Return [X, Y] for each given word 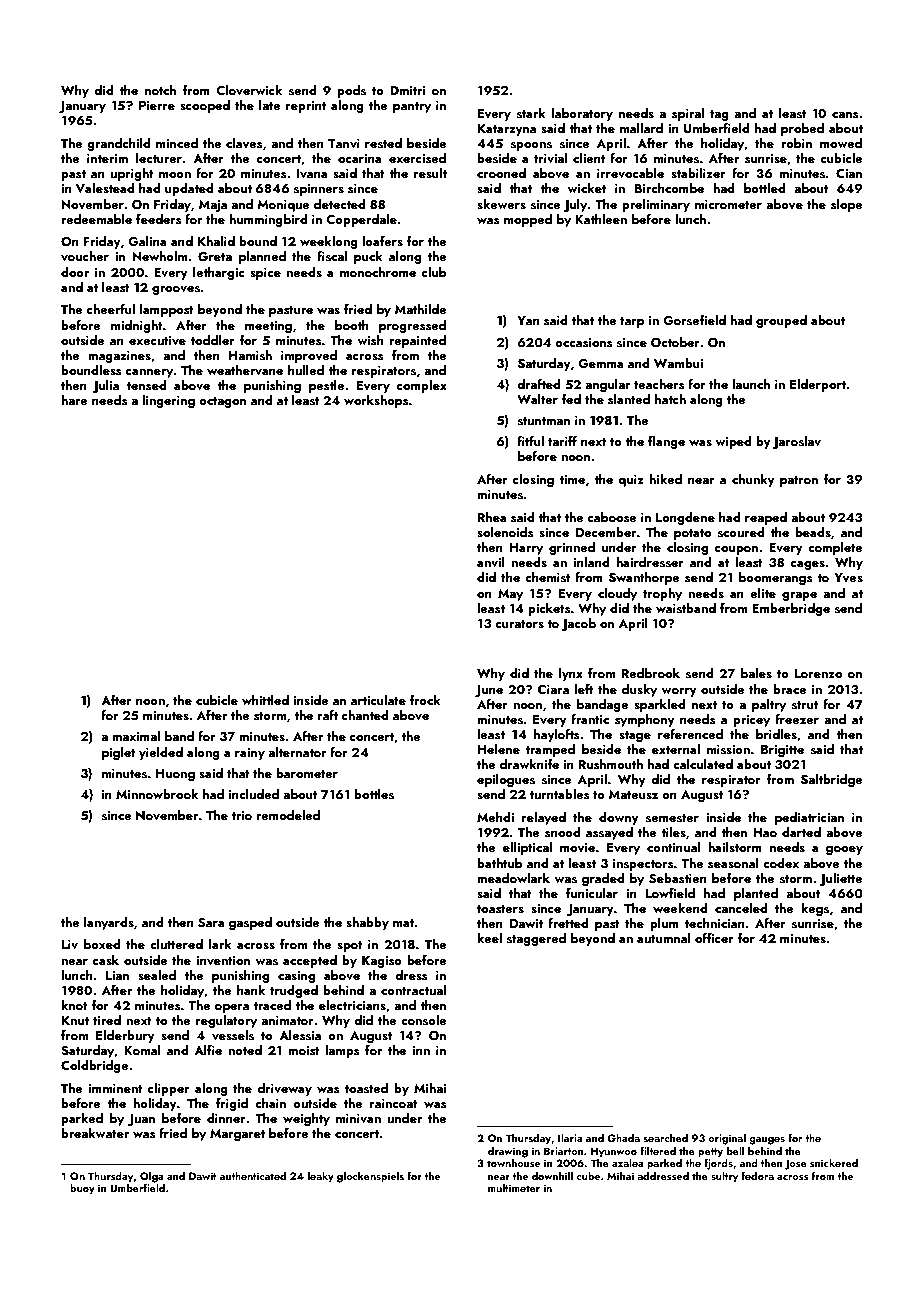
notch [160, 90]
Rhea [492, 517]
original [727, 1139]
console [424, 1020]
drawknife [529, 764]
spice [265, 274]
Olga [152, 1177]
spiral [688, 114]
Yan [528, 320]
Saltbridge [832, 780]
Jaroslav [796, 442]
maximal [136, 736]
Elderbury [125, 1036]
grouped [781, 321]
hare [74, 400]
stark [531, 113]
